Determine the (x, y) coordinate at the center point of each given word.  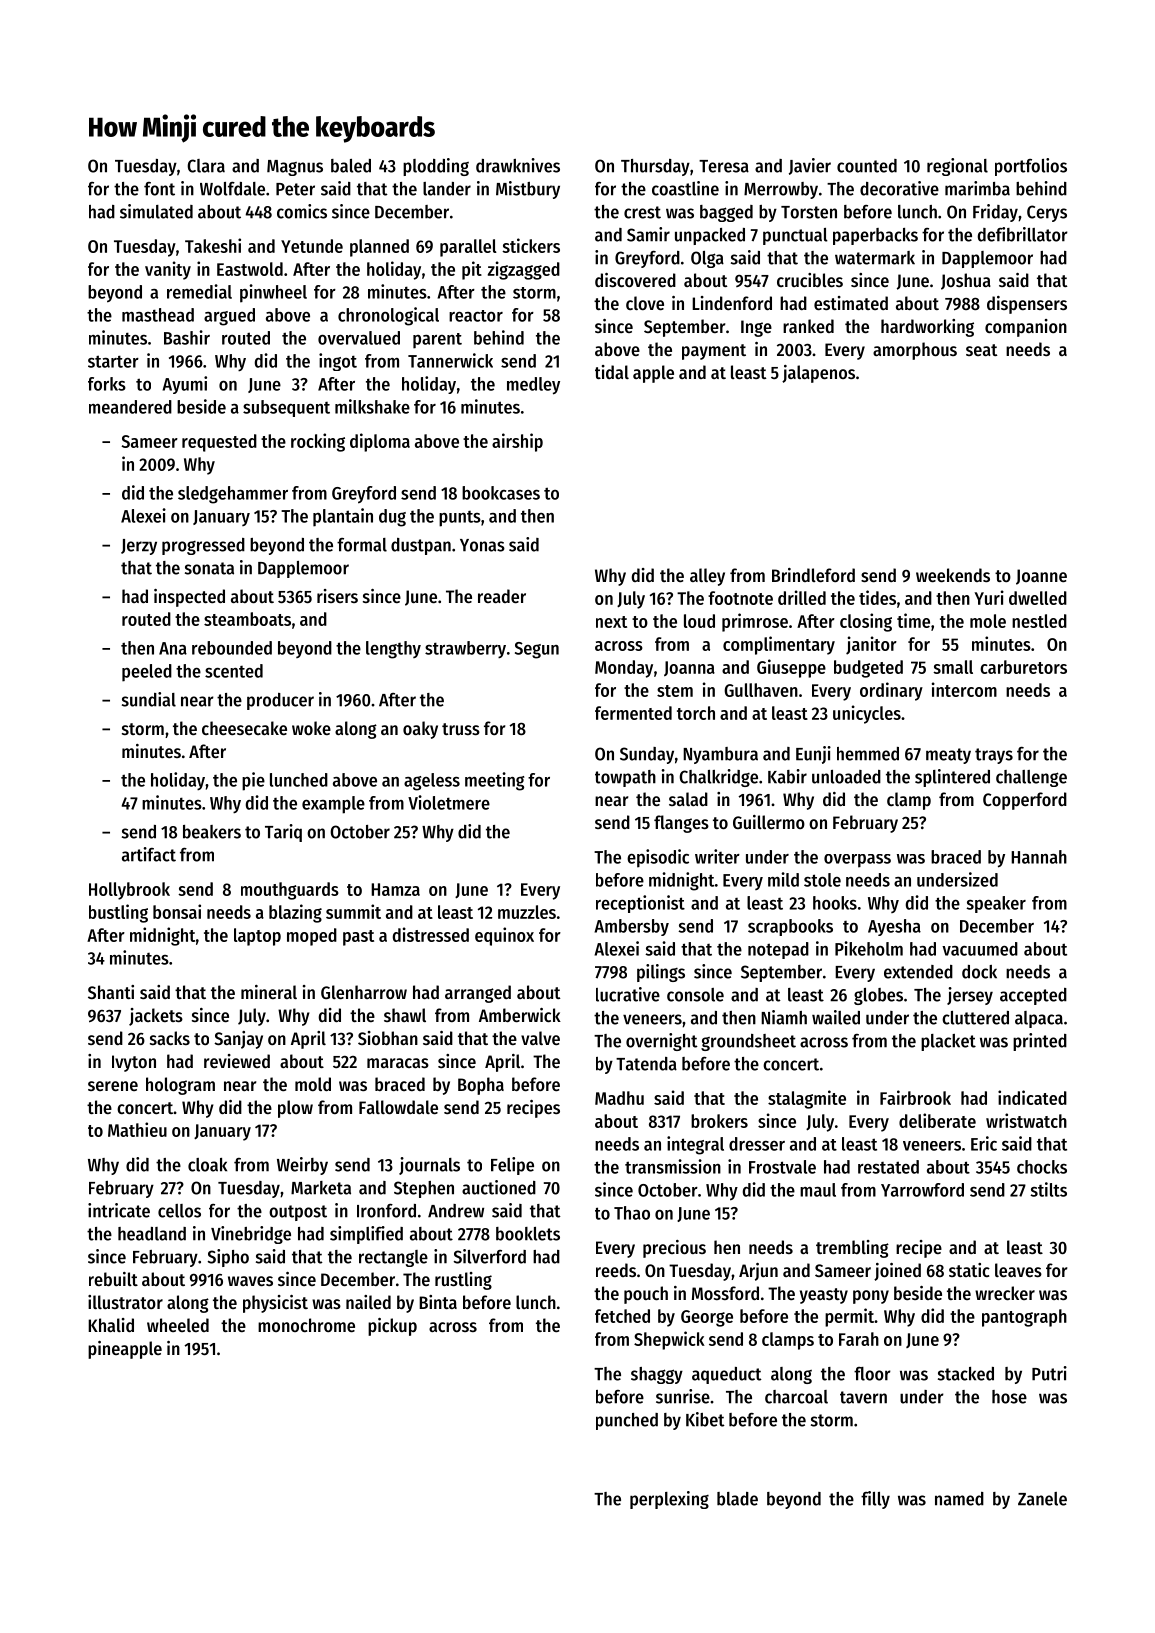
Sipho (228, 1258)
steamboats (247, 619)
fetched (622, 1316)
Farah (859, 1339)
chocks (1042, 1167)
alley (707, 577)
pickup (392, 1327)
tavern (863, 1397)
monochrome (306, 1325)
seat (982, 350)
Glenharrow (364, 992)
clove (645, 303)
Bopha (481, 1086)
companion (1026, 328)
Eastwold (250, 269)
